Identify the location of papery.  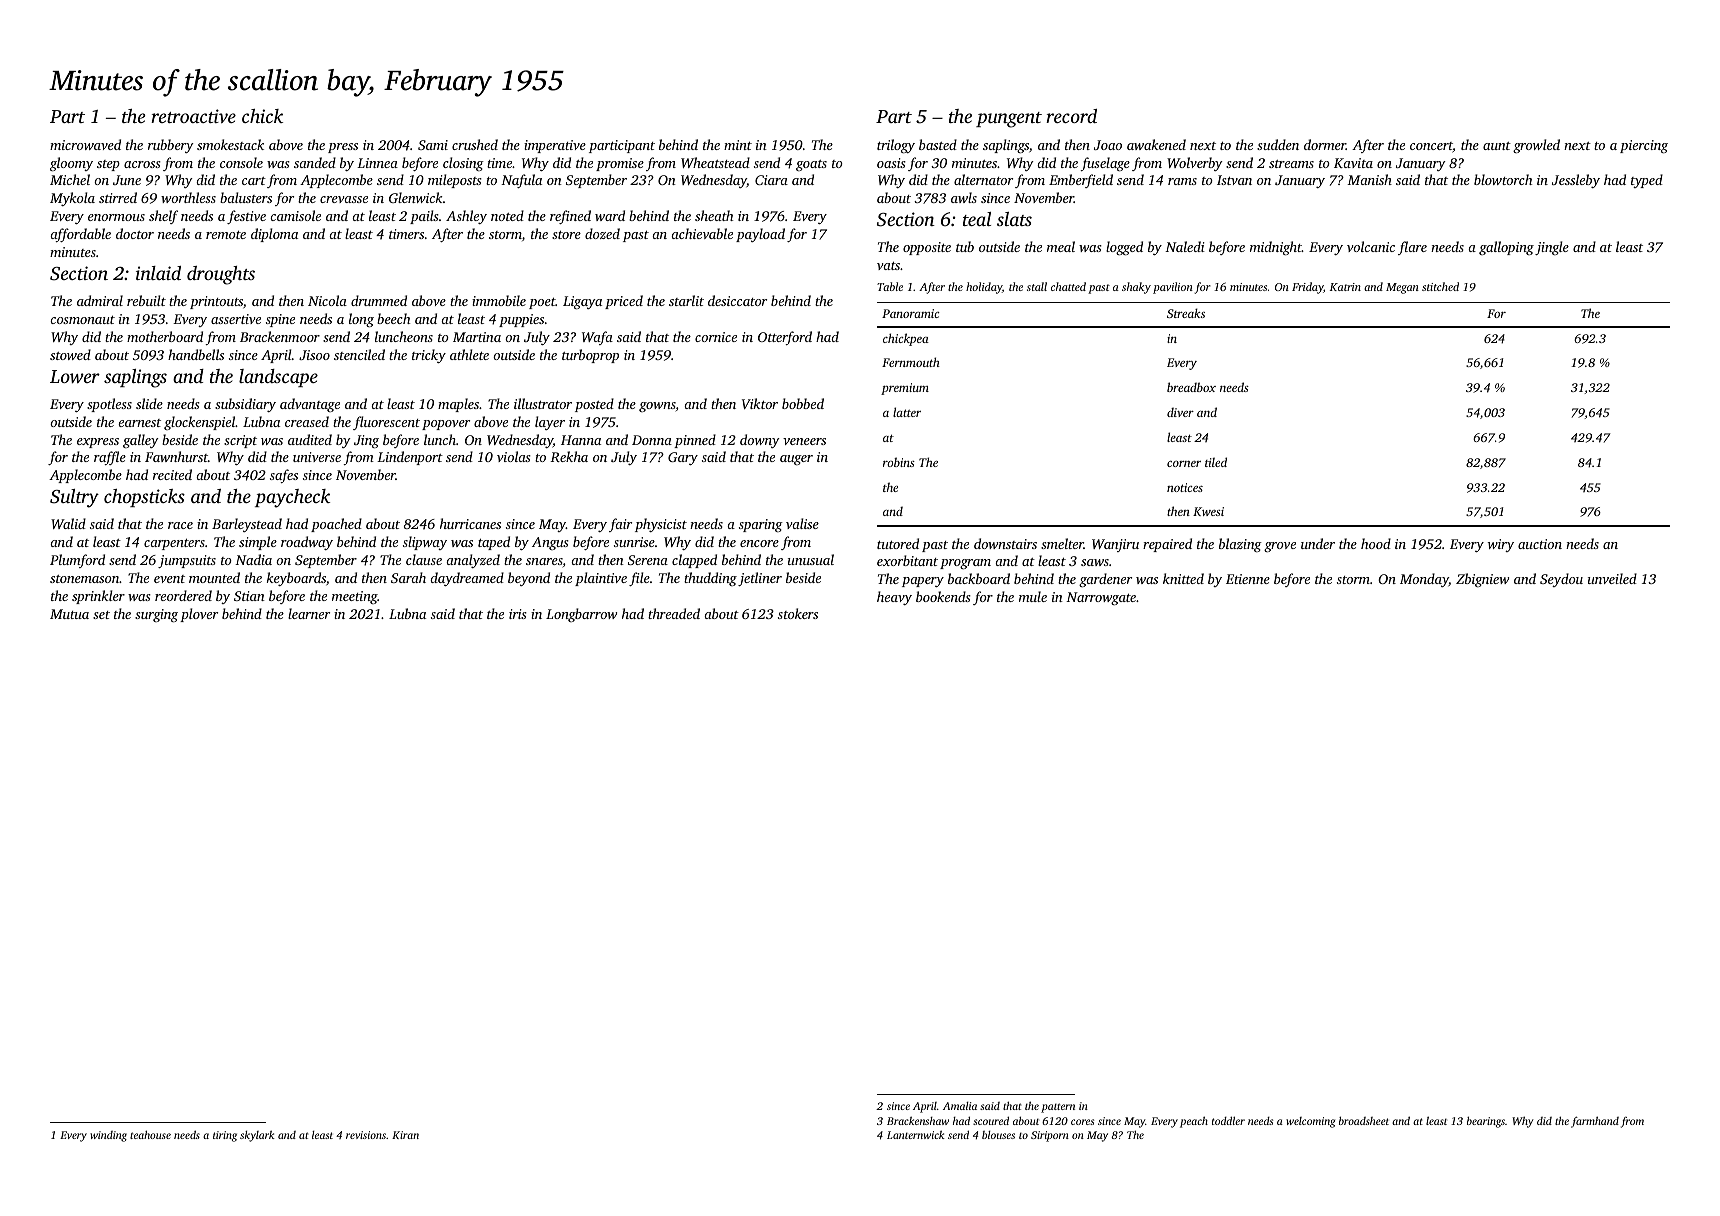
(923, 582).
